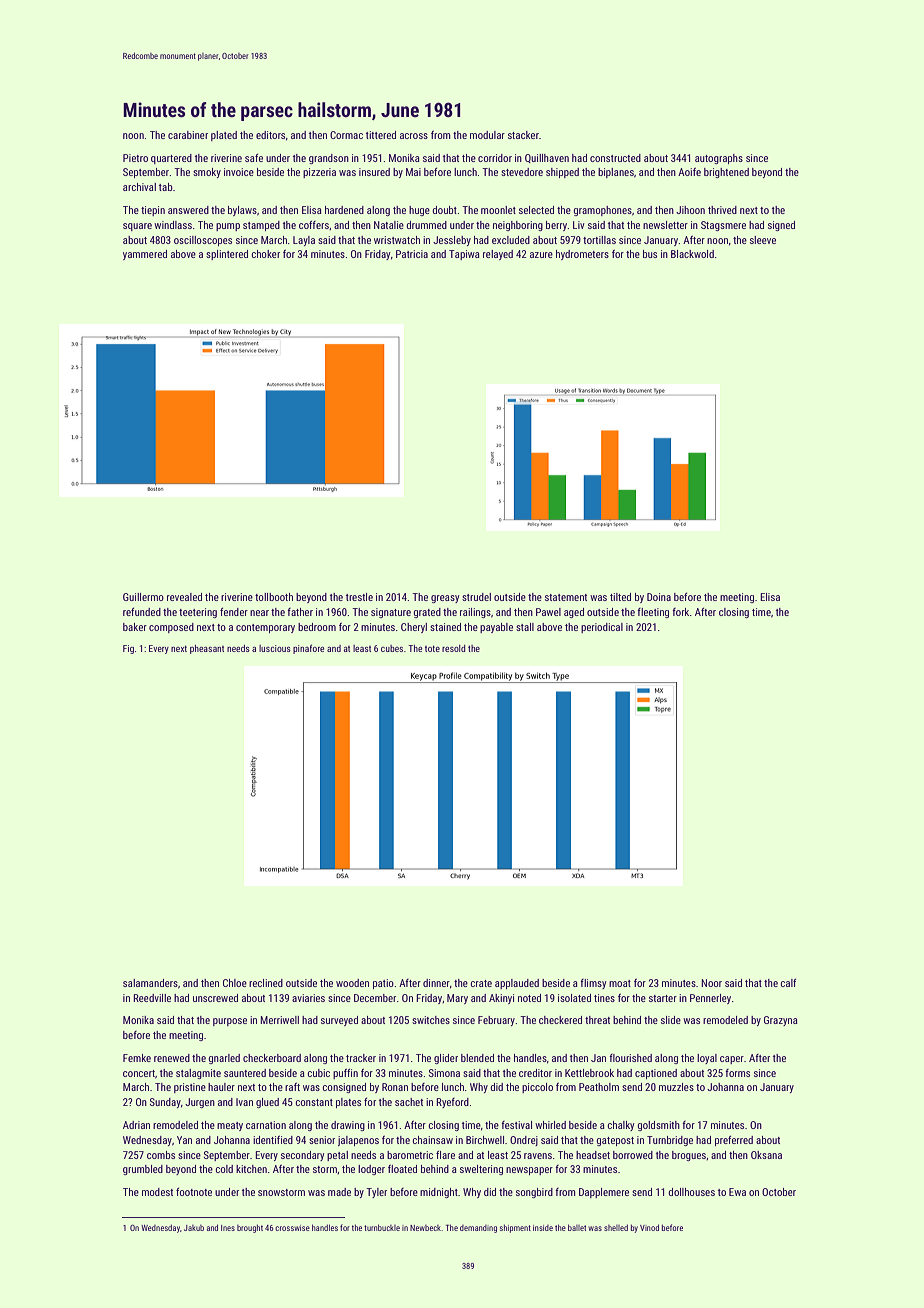 This document has height=1308, width=924. I want to click on fender, so click(234, 612).
